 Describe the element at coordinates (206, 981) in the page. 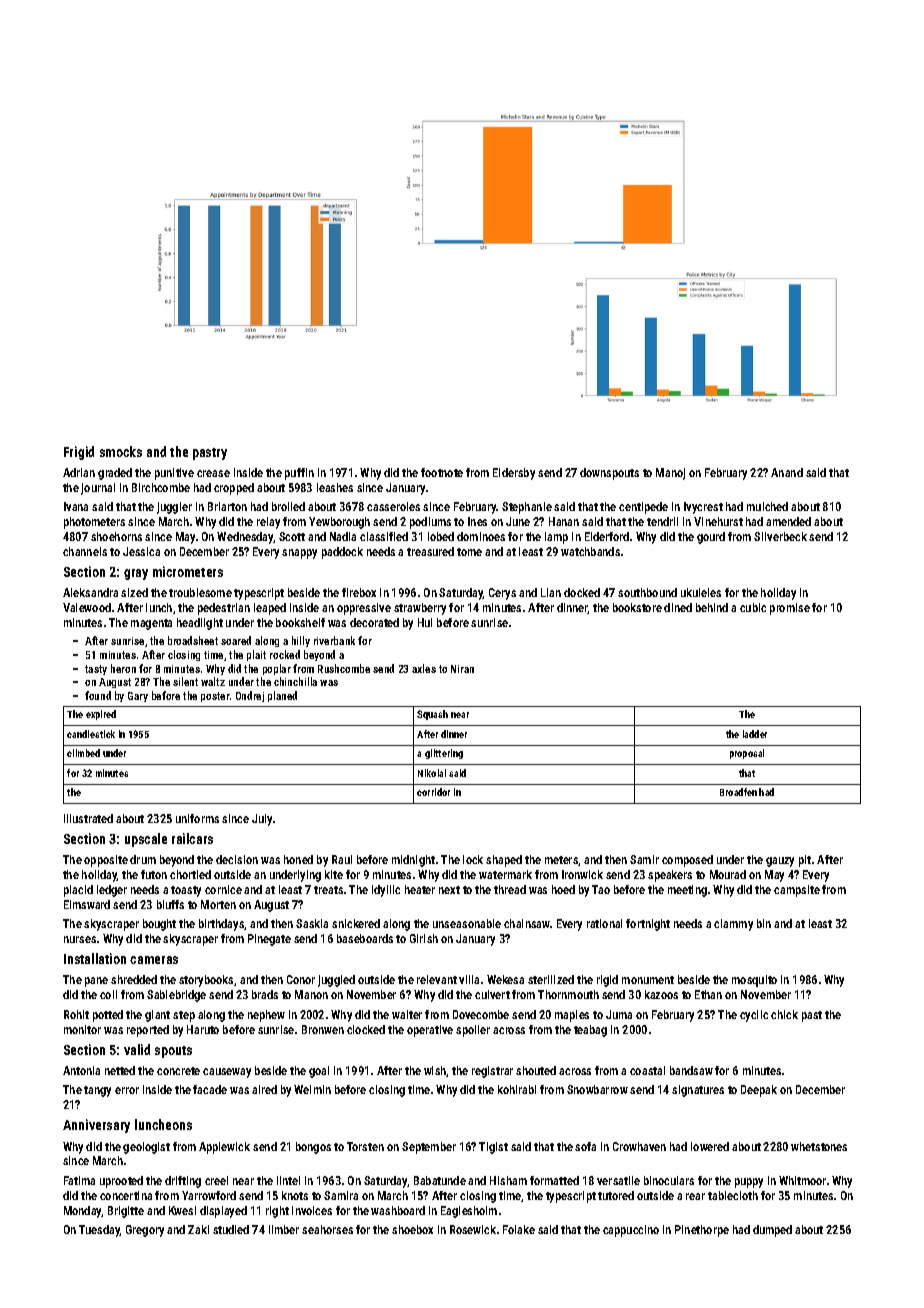

I see `storybooks` at that location.
